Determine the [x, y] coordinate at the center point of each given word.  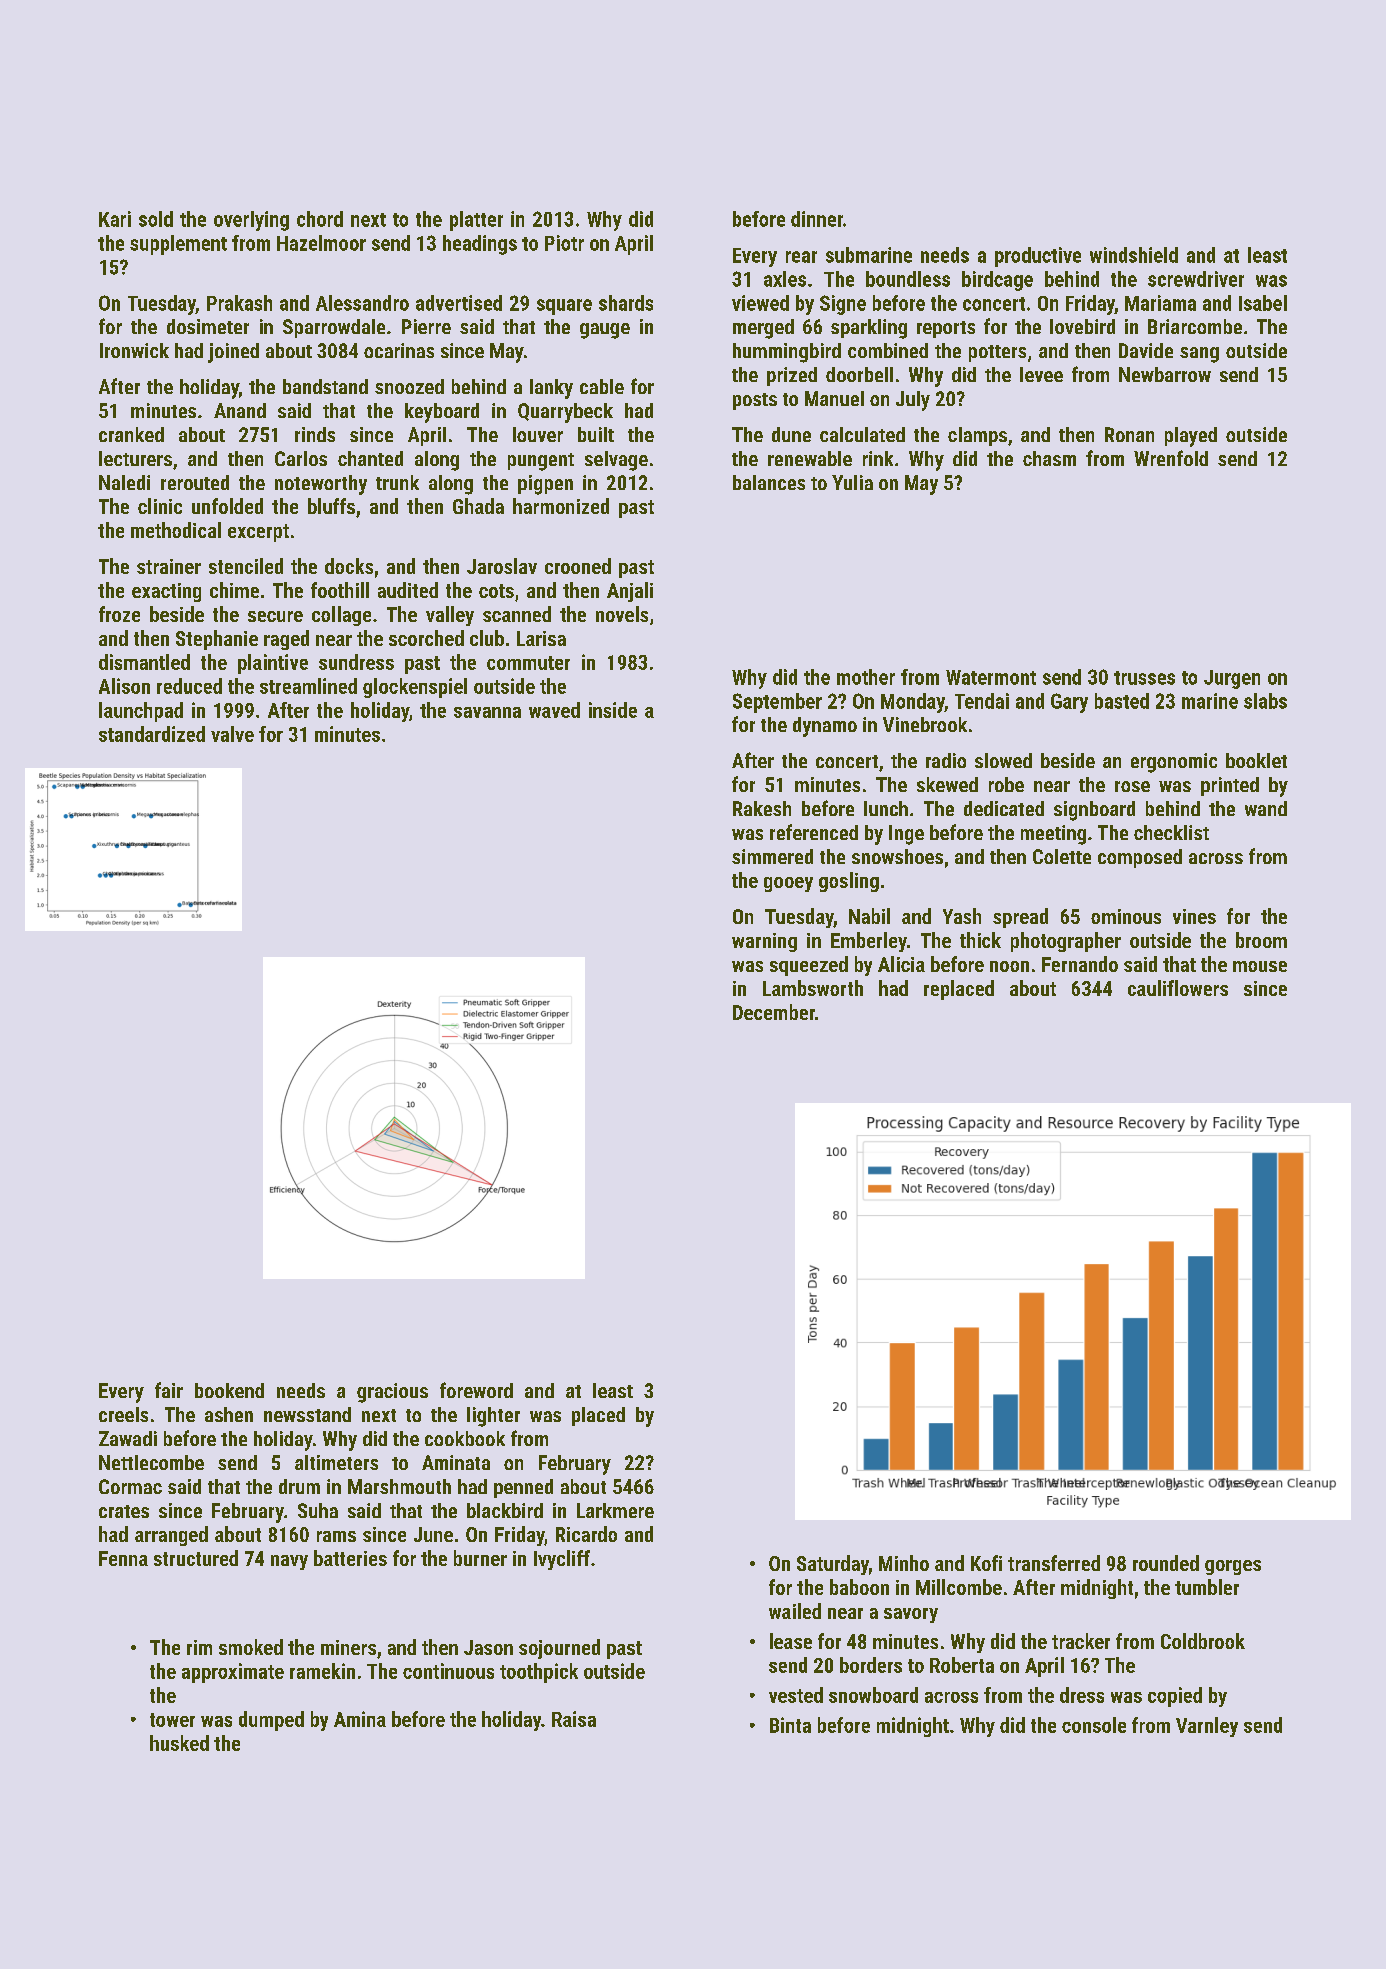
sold [156, 219]
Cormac [130, 1486]
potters [997, 353]
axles [785, 279]
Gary [1069, 703]
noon [1009, 966]
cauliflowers [1178, 988]
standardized [152, 734]
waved [554, 710]
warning [764, 942]
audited [408, 590]
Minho [904, 1563]
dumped [271, 1721]
